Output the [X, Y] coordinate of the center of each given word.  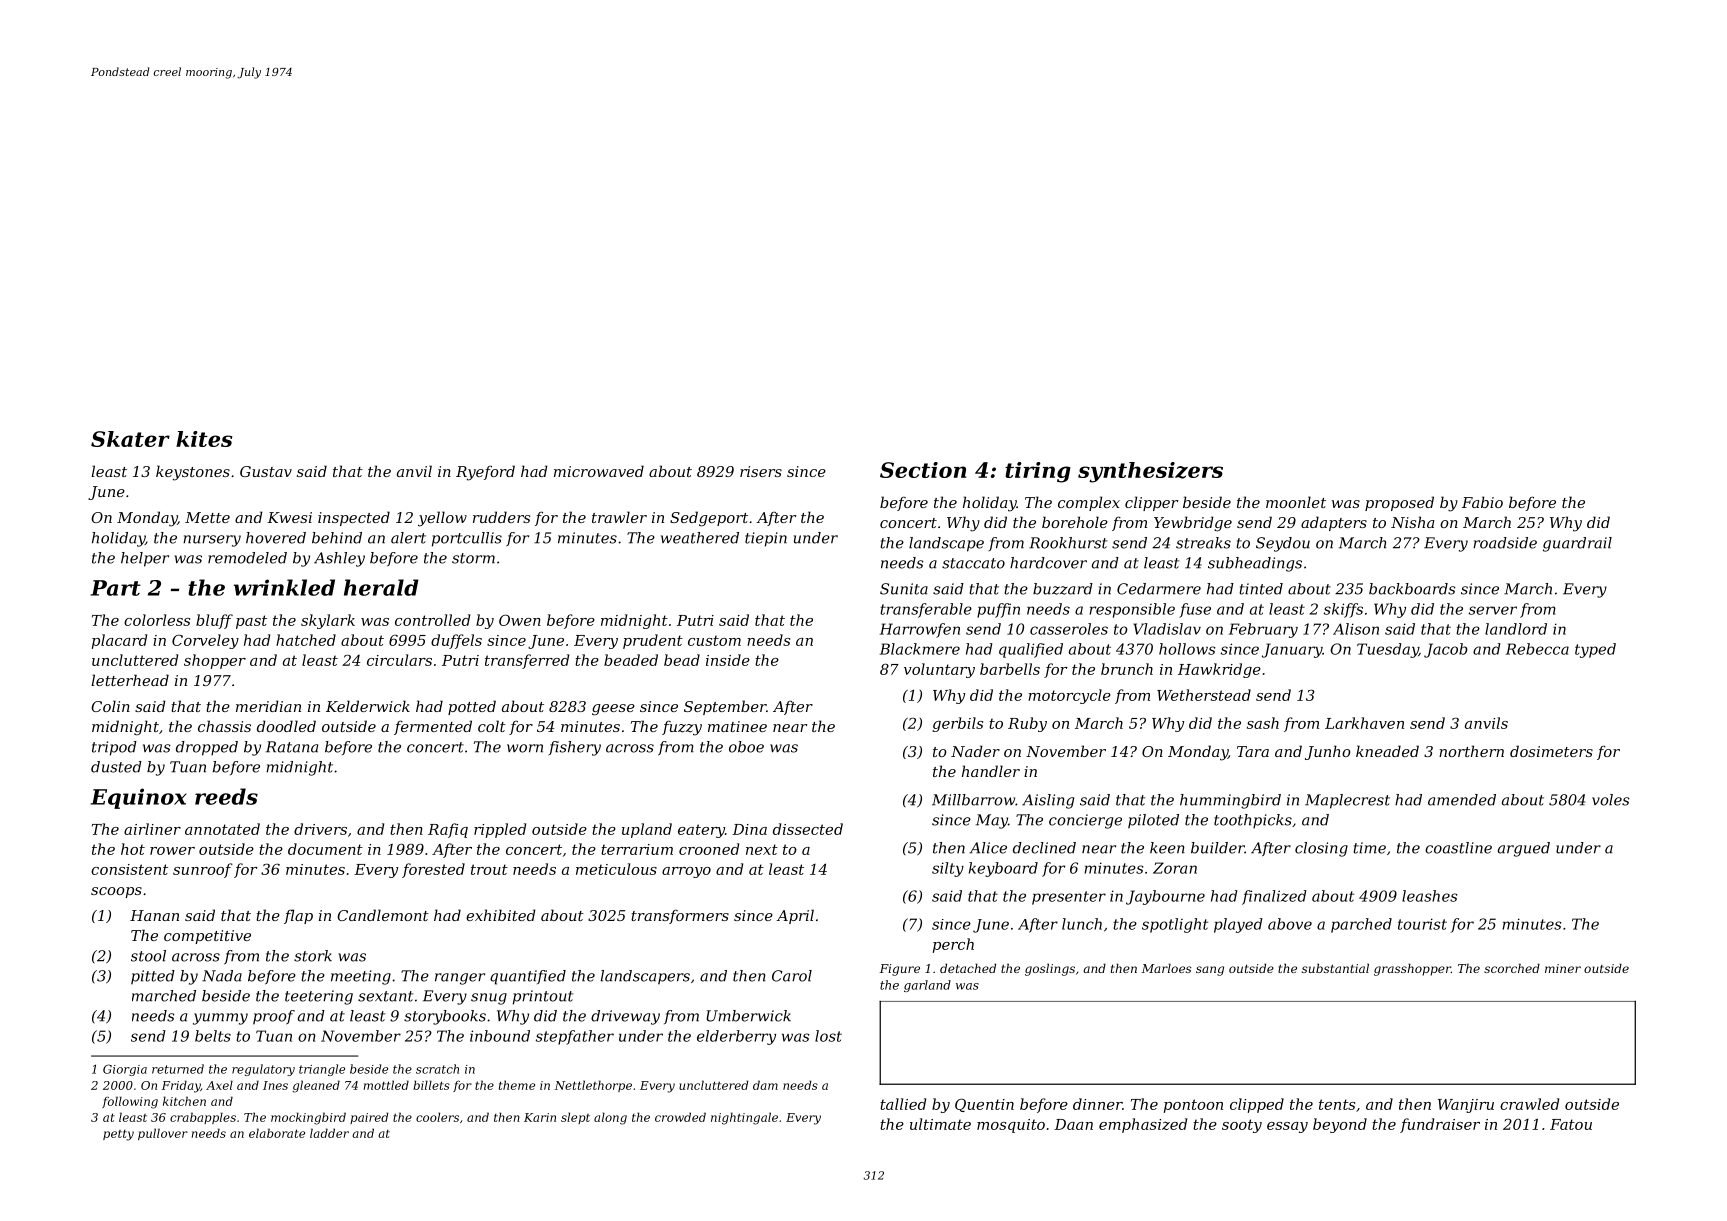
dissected [808, 829]
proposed [1399, 503]
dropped [207, 748]
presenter [1069, 898]
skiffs [1343, 610]
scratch [437, 1069]
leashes [1430, 896]
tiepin [766, 539]
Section [923, 470]
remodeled [247, 558]
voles [1611, 800]
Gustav [266, 471]
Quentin [984, 1105]
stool [148, 956]
